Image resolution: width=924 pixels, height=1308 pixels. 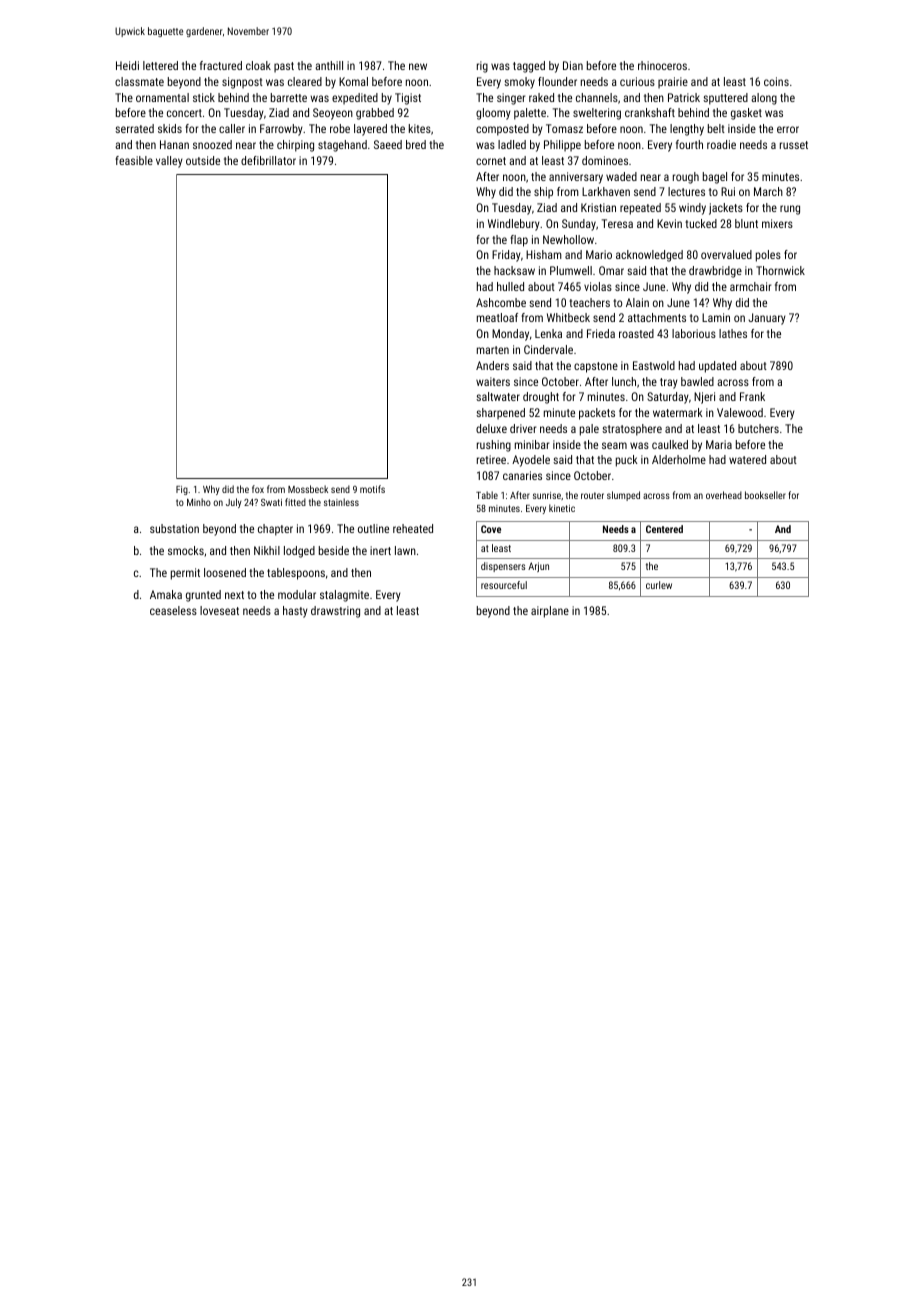 What do you see at coordinates (169, 162) in the screenshot?
I see `valley` at bounding box center [169, 162].
